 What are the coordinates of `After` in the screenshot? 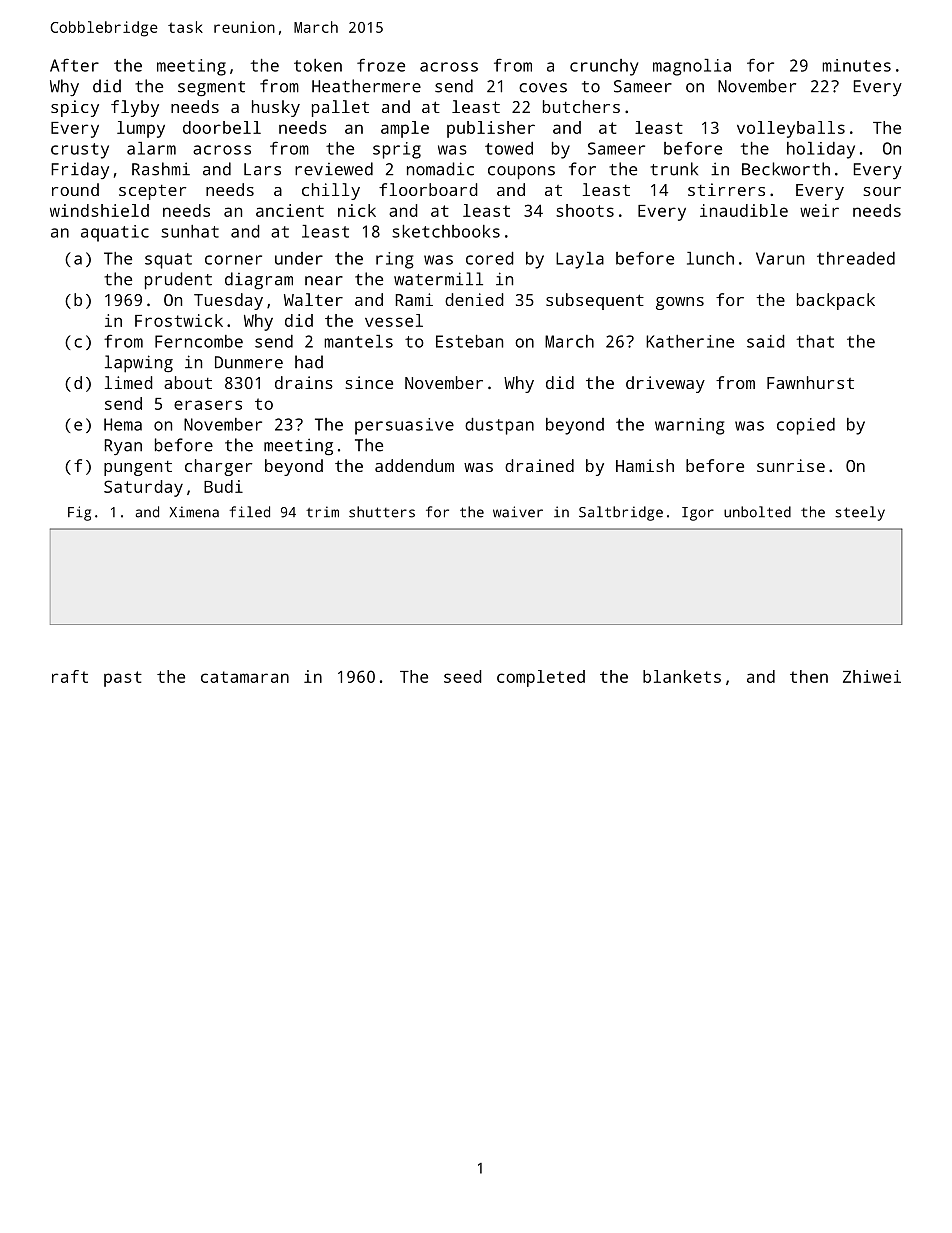 It's located at (74, 65).
